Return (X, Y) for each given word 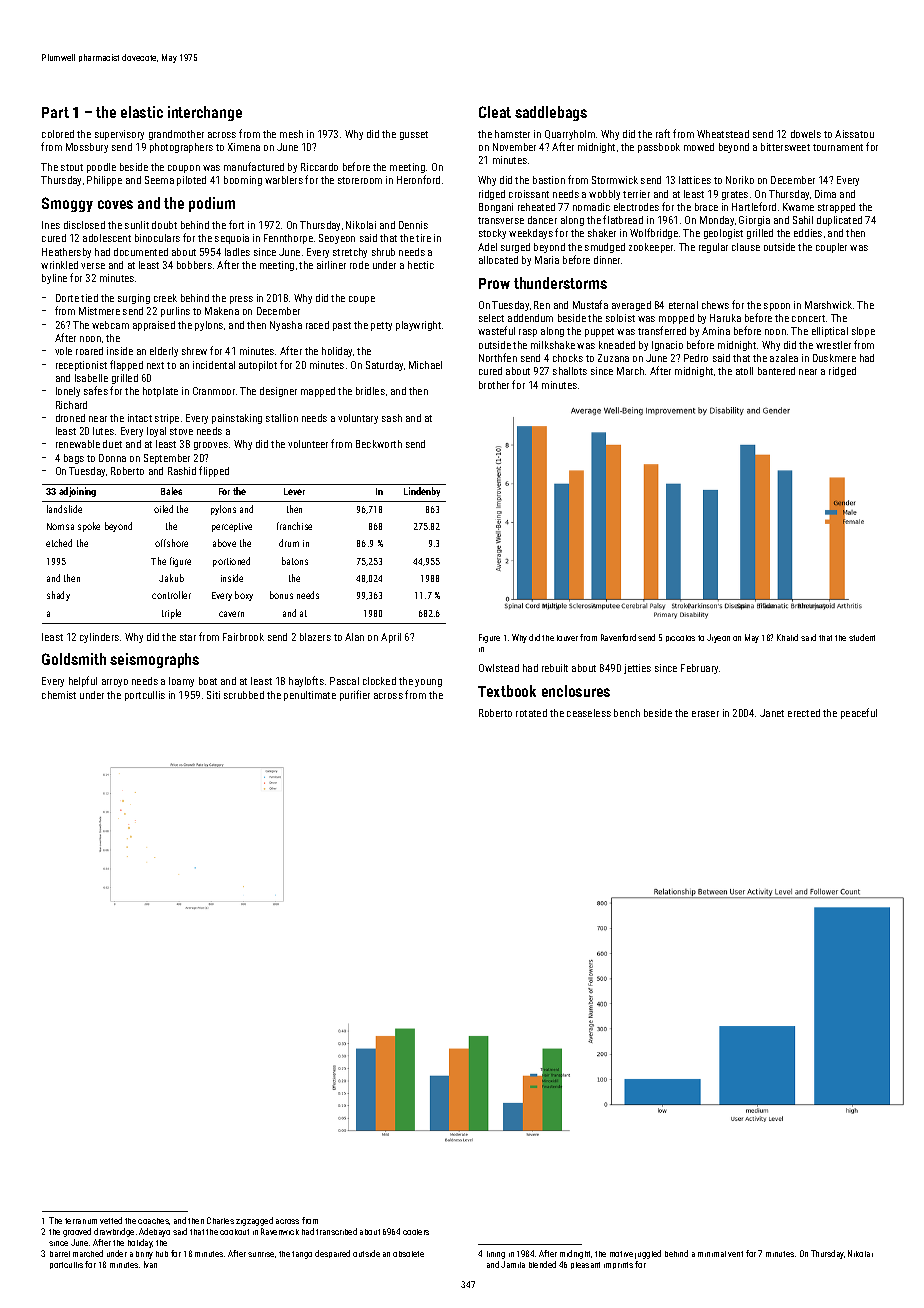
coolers (416, 1232)
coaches (153, 1221)
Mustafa (590, 304)
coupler (831, 248)
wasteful (496, 330)
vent (735, 1254)
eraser (705, 714)
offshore (171, 543)
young (428, 683)
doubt (164, 225)
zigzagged (254, 1221)
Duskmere (834, 358)
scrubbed (244, 695)
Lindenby (422, 492)
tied (89, 298)
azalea (784, 358)
